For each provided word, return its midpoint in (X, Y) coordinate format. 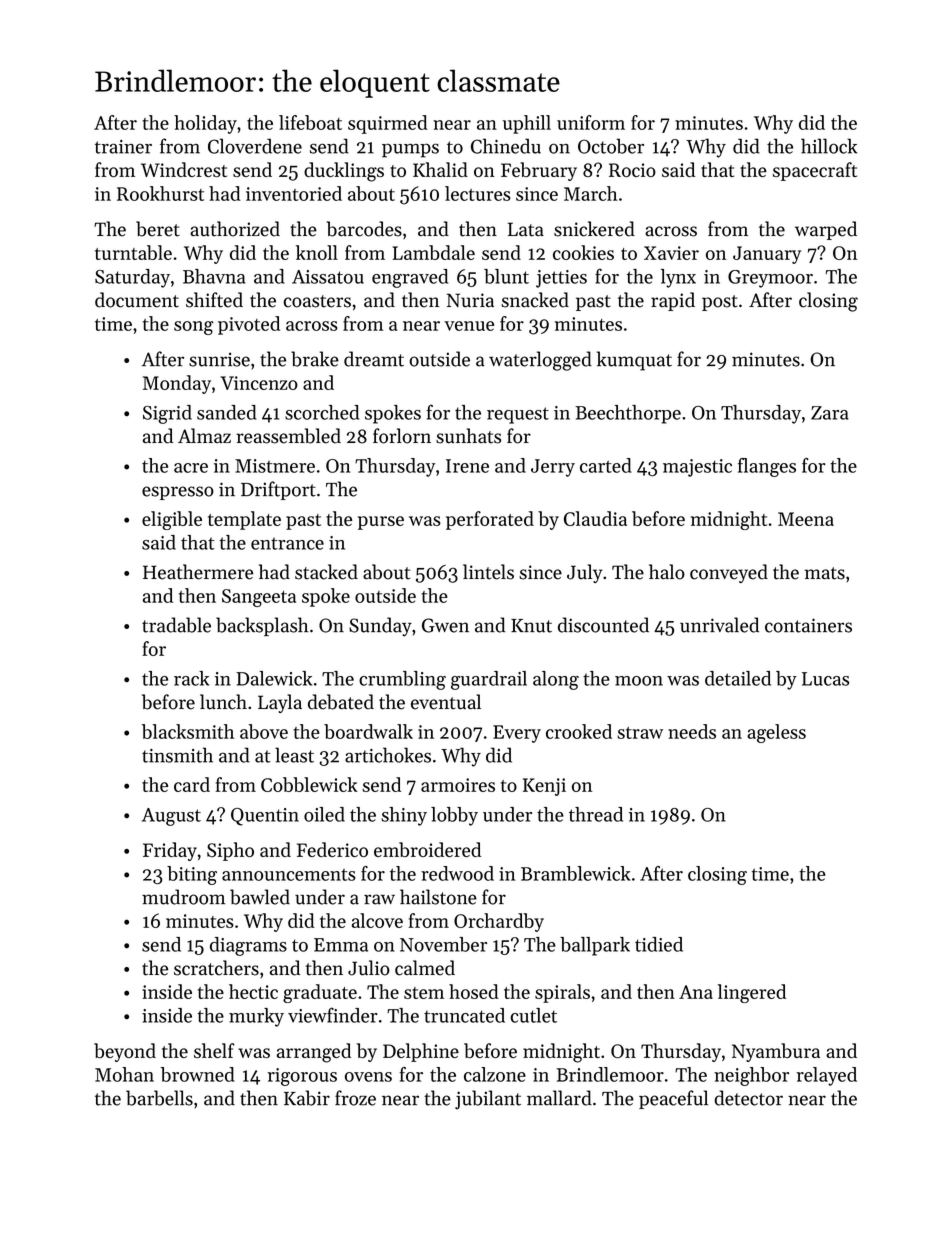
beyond (125, 1052)
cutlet (534, 1015)
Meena (806, 519)
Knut (531, 626)
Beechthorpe (628, 414)
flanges (767, 467)
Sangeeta (259, 598)
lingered (752, 993)
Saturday (132, 278)
